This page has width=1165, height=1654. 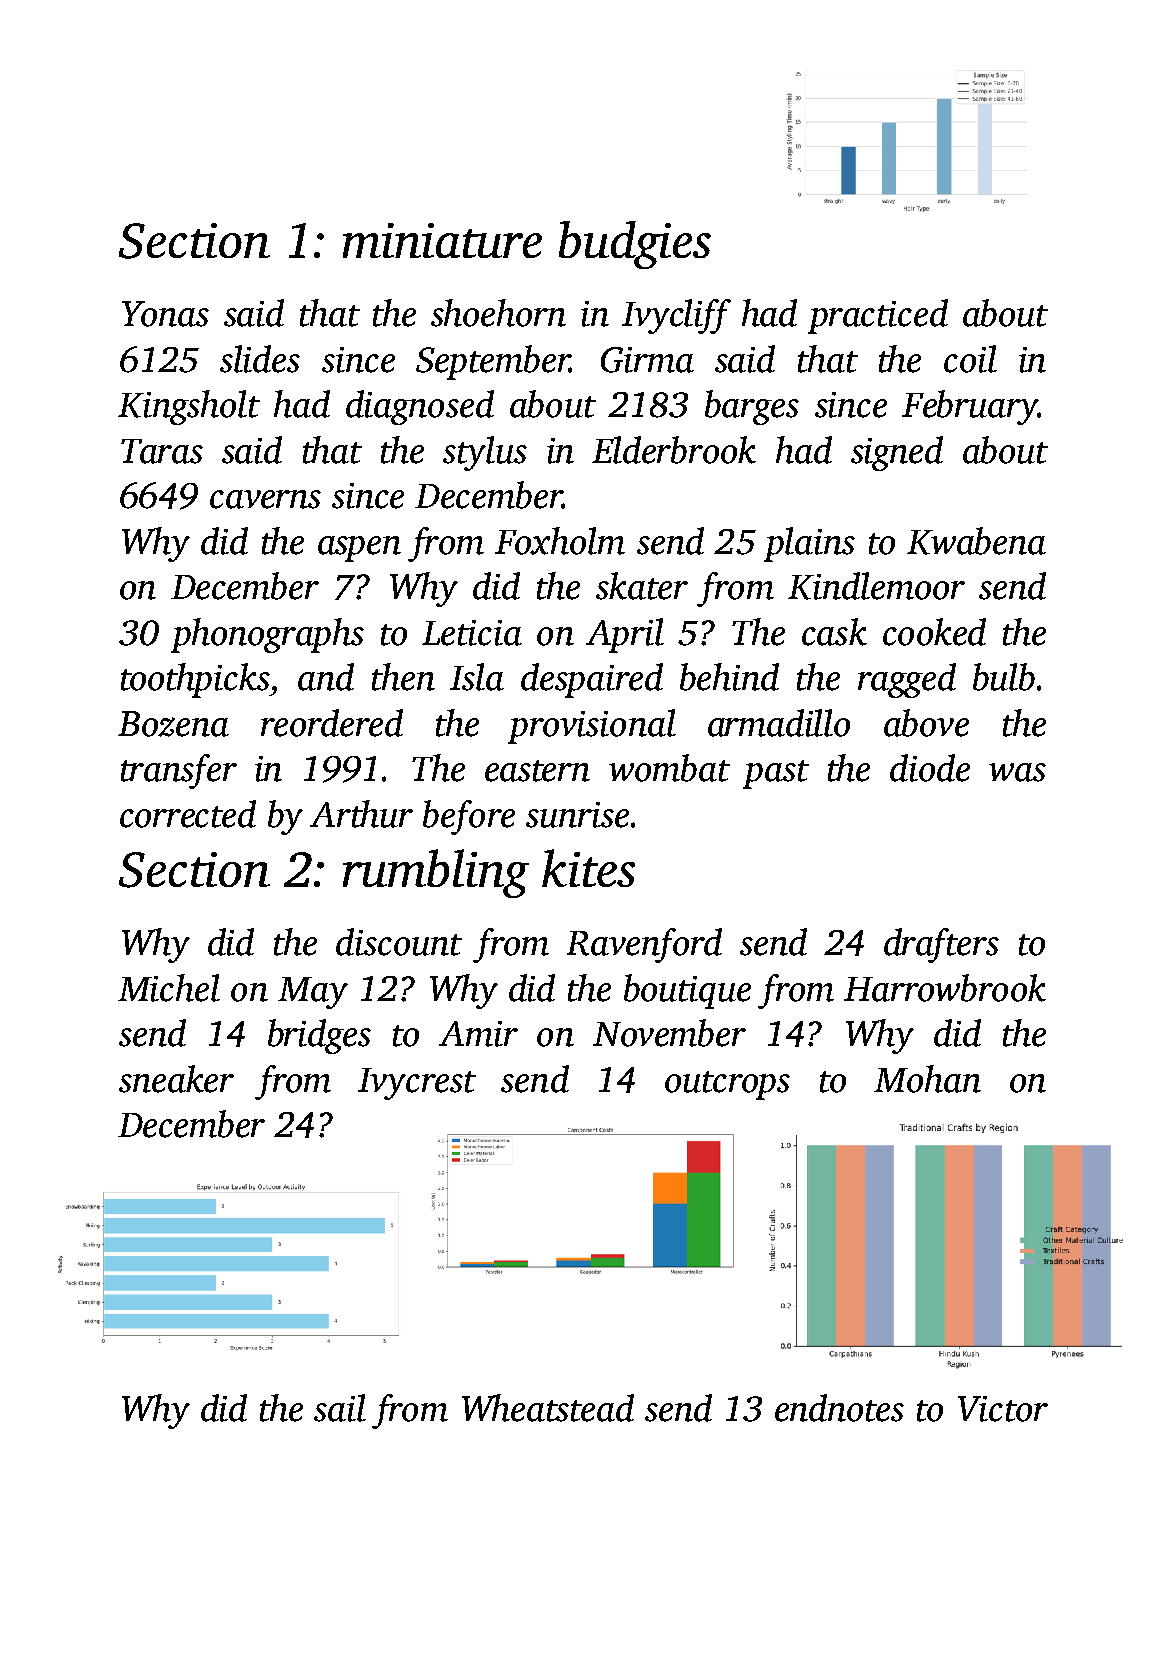 I want to click on Ivycrest, so click(x=417, y=1084).
